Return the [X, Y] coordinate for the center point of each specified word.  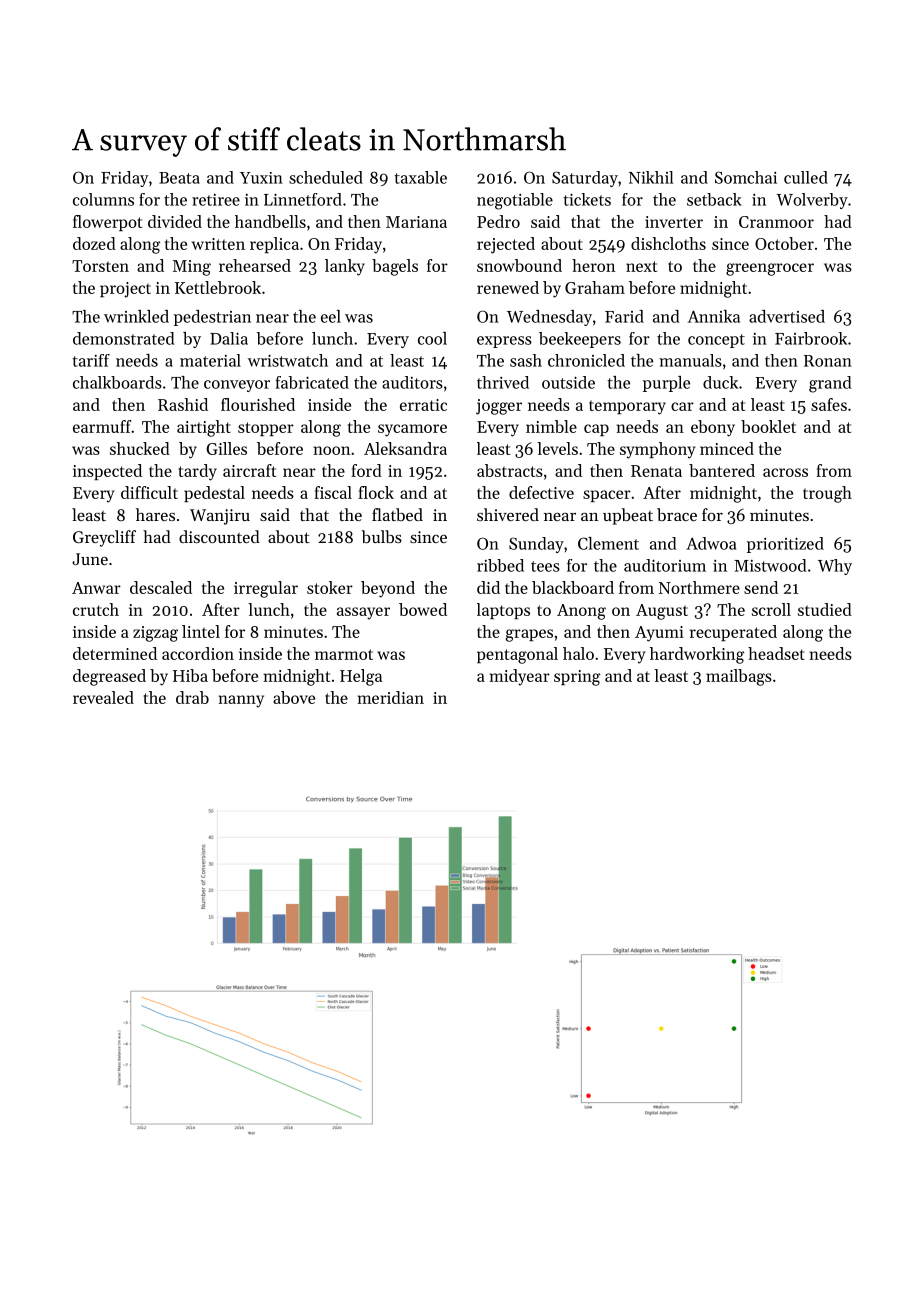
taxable [421, 177]
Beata [179, 178]
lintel [201, 631]
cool [432, 338]
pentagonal [517, 655]
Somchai [746, 177]
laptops [503, 611]
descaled [161, 587]
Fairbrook [811, 338]
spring [577, 678]
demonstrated [123, 338]
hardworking [697, 655]
